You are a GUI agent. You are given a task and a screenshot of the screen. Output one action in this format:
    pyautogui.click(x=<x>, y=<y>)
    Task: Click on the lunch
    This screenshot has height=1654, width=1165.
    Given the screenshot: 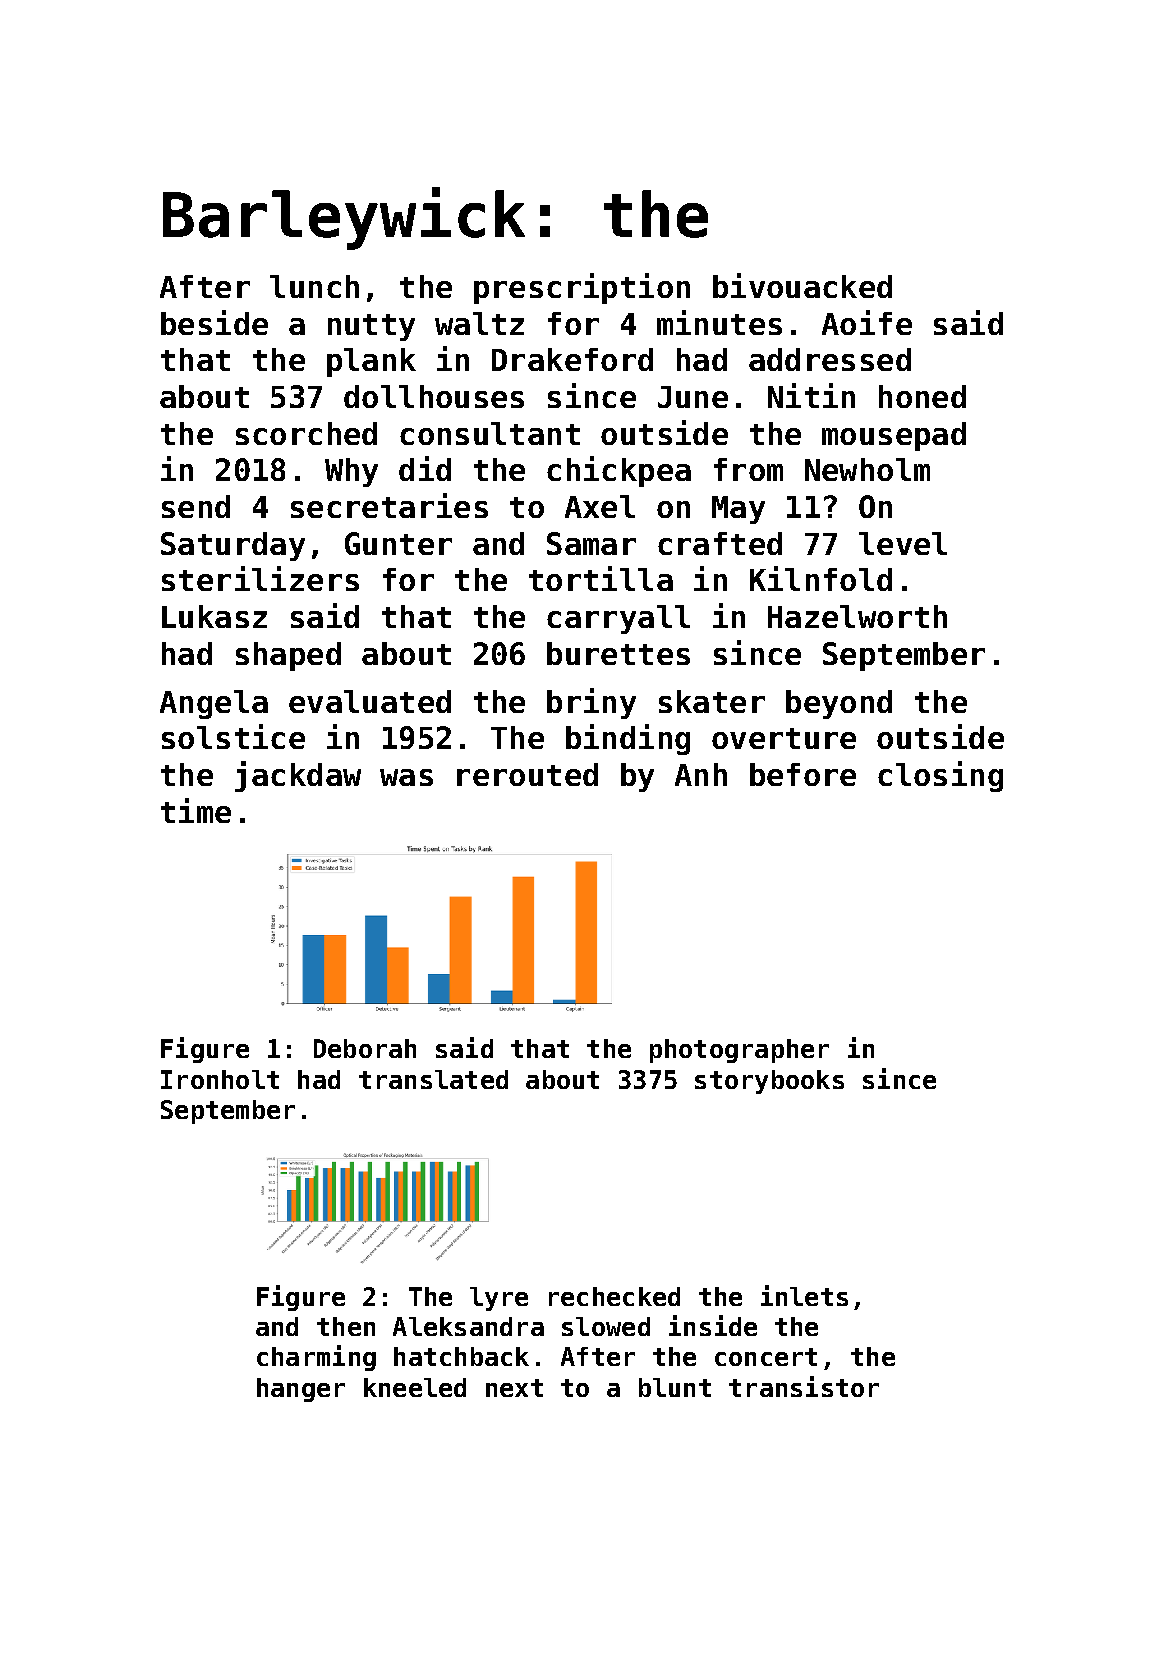 What is the action you would take?
    pyautogui.click(x=314, y=286)
